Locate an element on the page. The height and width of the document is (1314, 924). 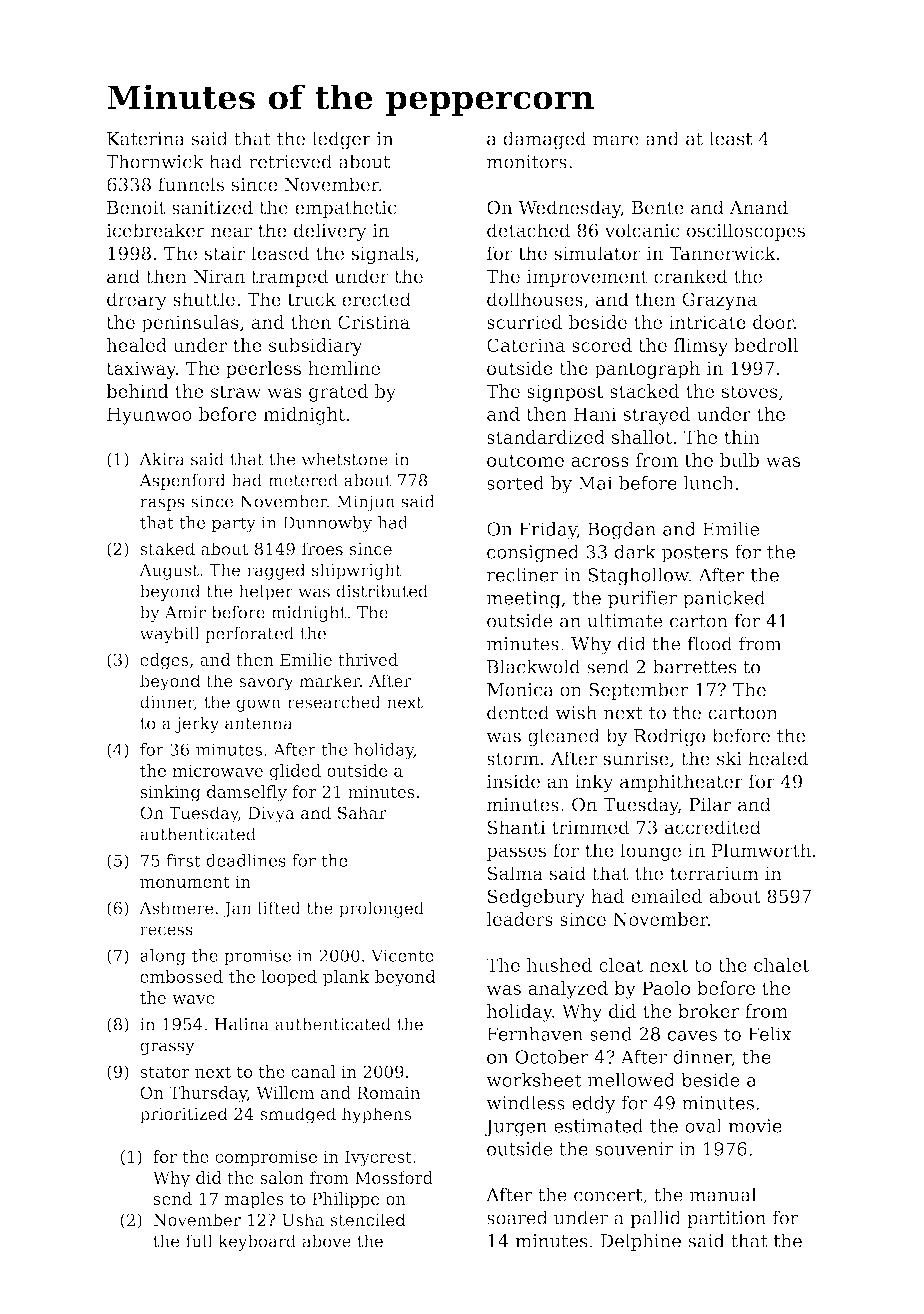
Delphine is located at coordinates (640, 1242).
